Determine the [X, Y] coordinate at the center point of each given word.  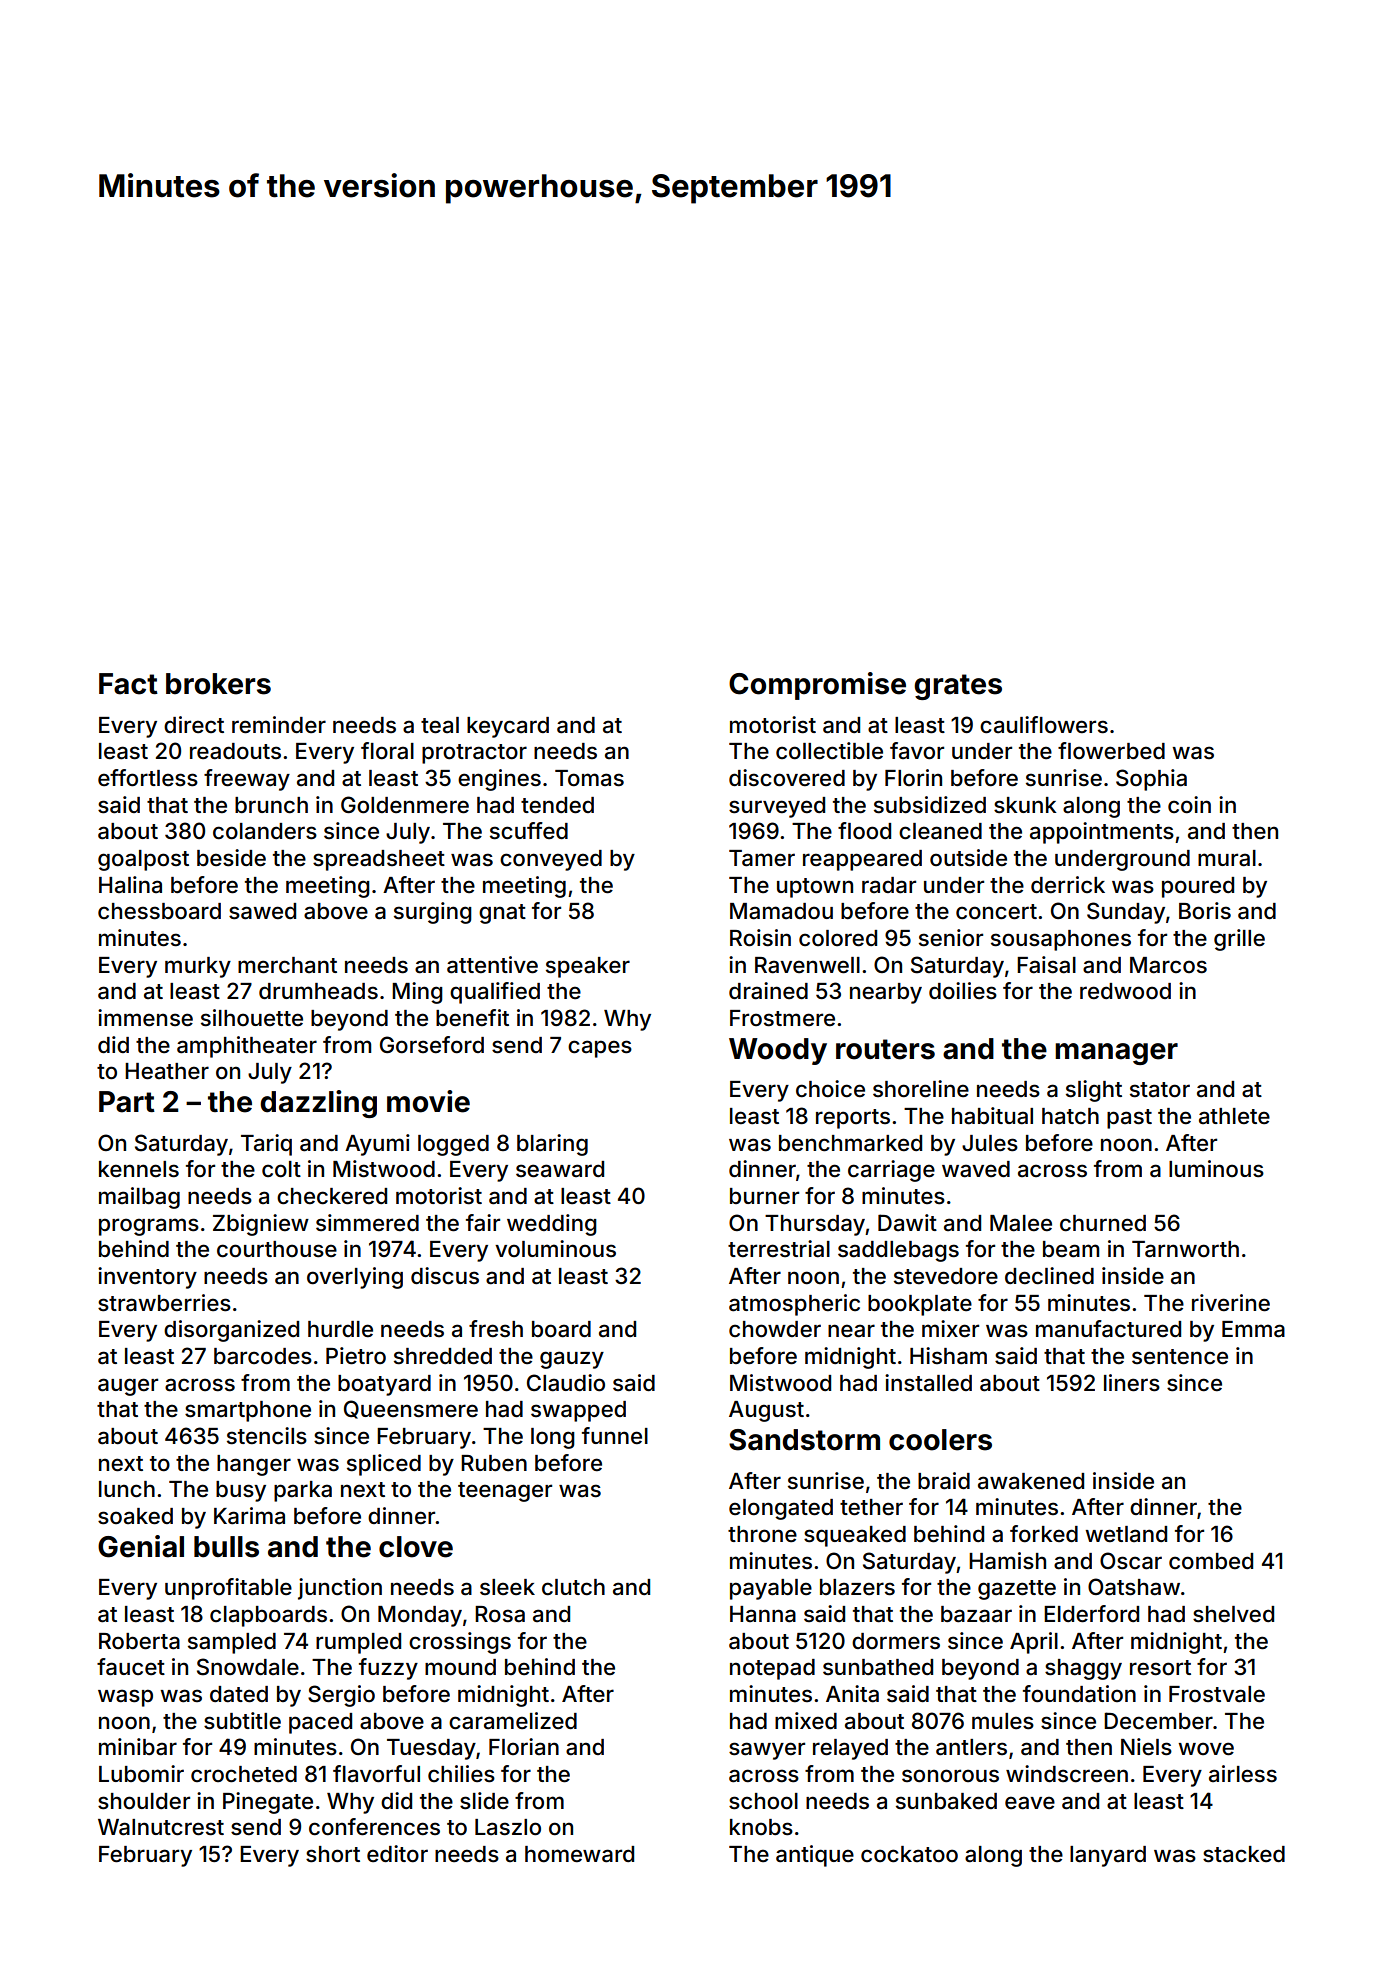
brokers [218, 684]
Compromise [817, 686]
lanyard [1108, 1856]
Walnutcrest [161, 1827]
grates [958, 687]
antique [815, 1856]
